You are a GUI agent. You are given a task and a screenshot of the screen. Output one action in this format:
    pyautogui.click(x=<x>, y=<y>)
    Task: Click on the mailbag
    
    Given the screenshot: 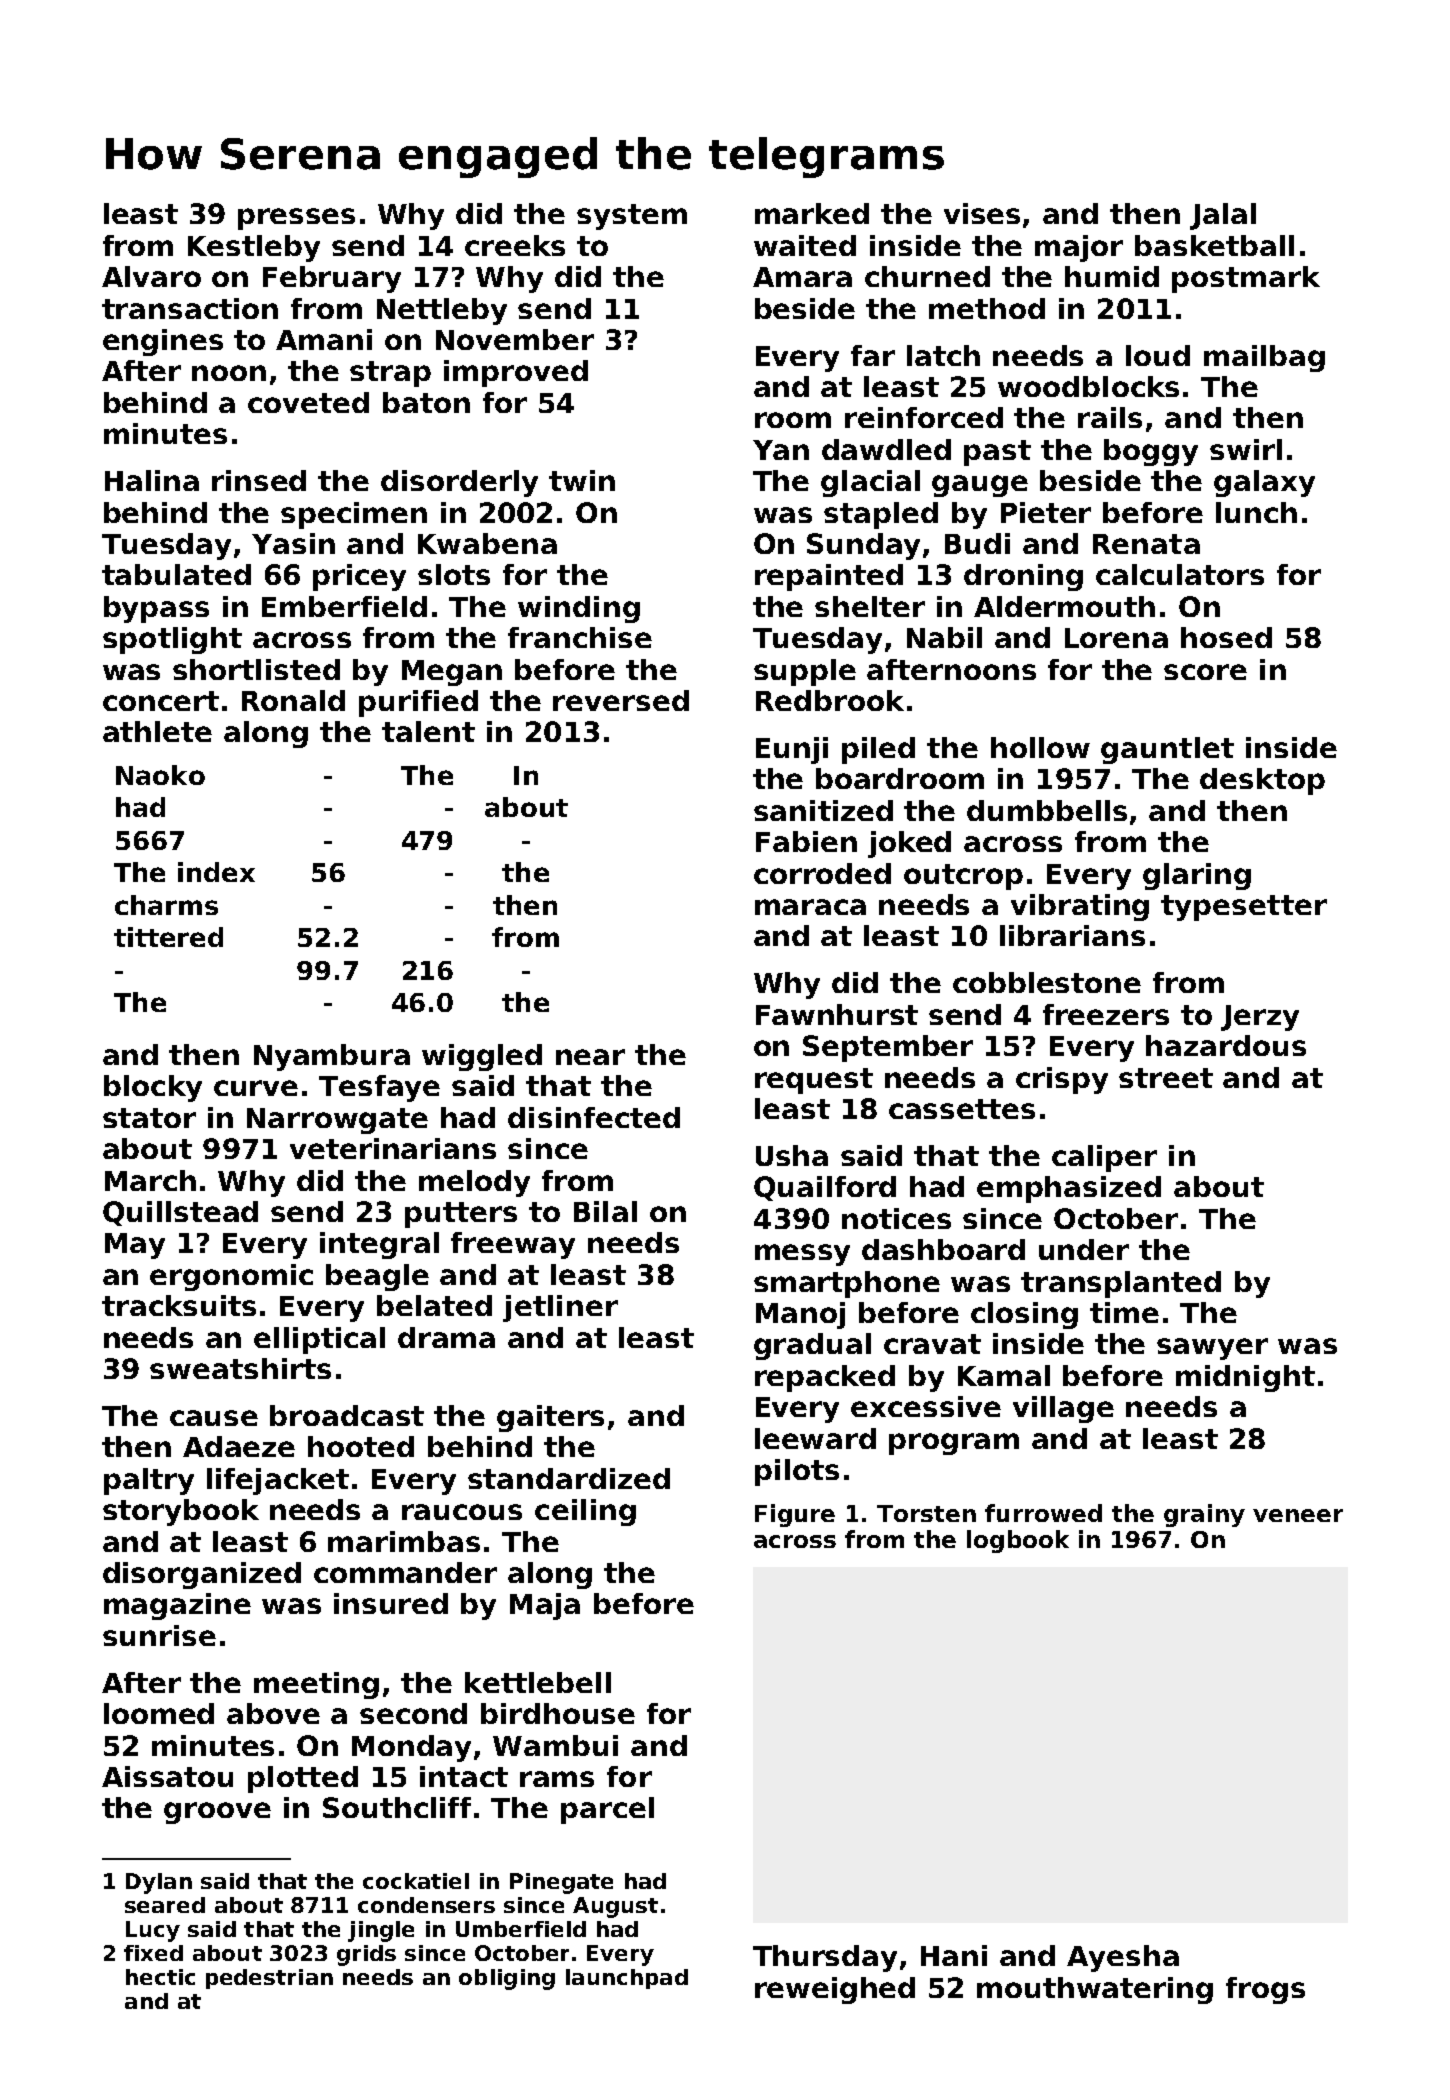 What is the action you would take?
    pyautogui.click(x=1264, y=358)
